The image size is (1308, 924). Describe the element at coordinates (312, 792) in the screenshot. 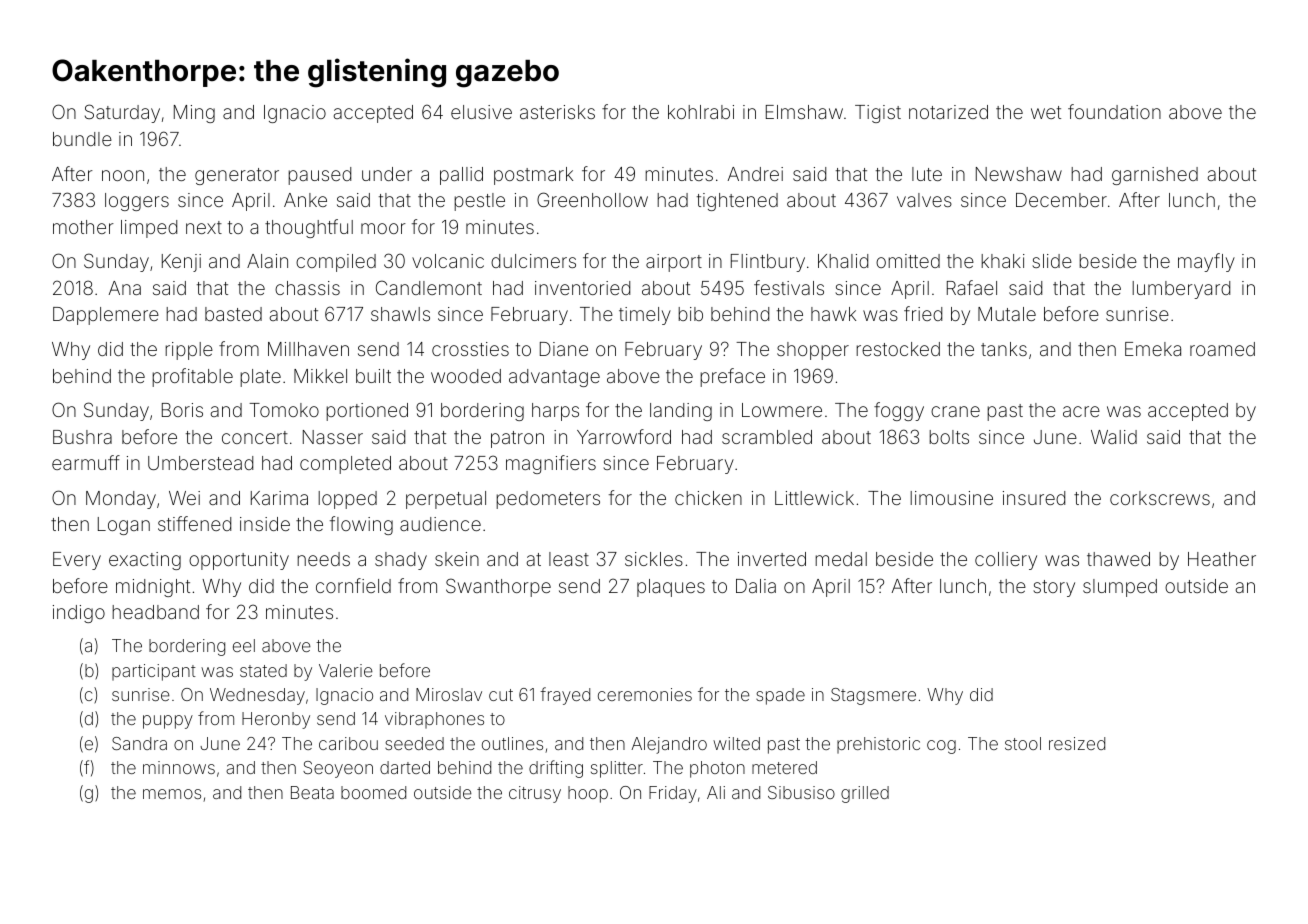

I see `Beata` at that location.
